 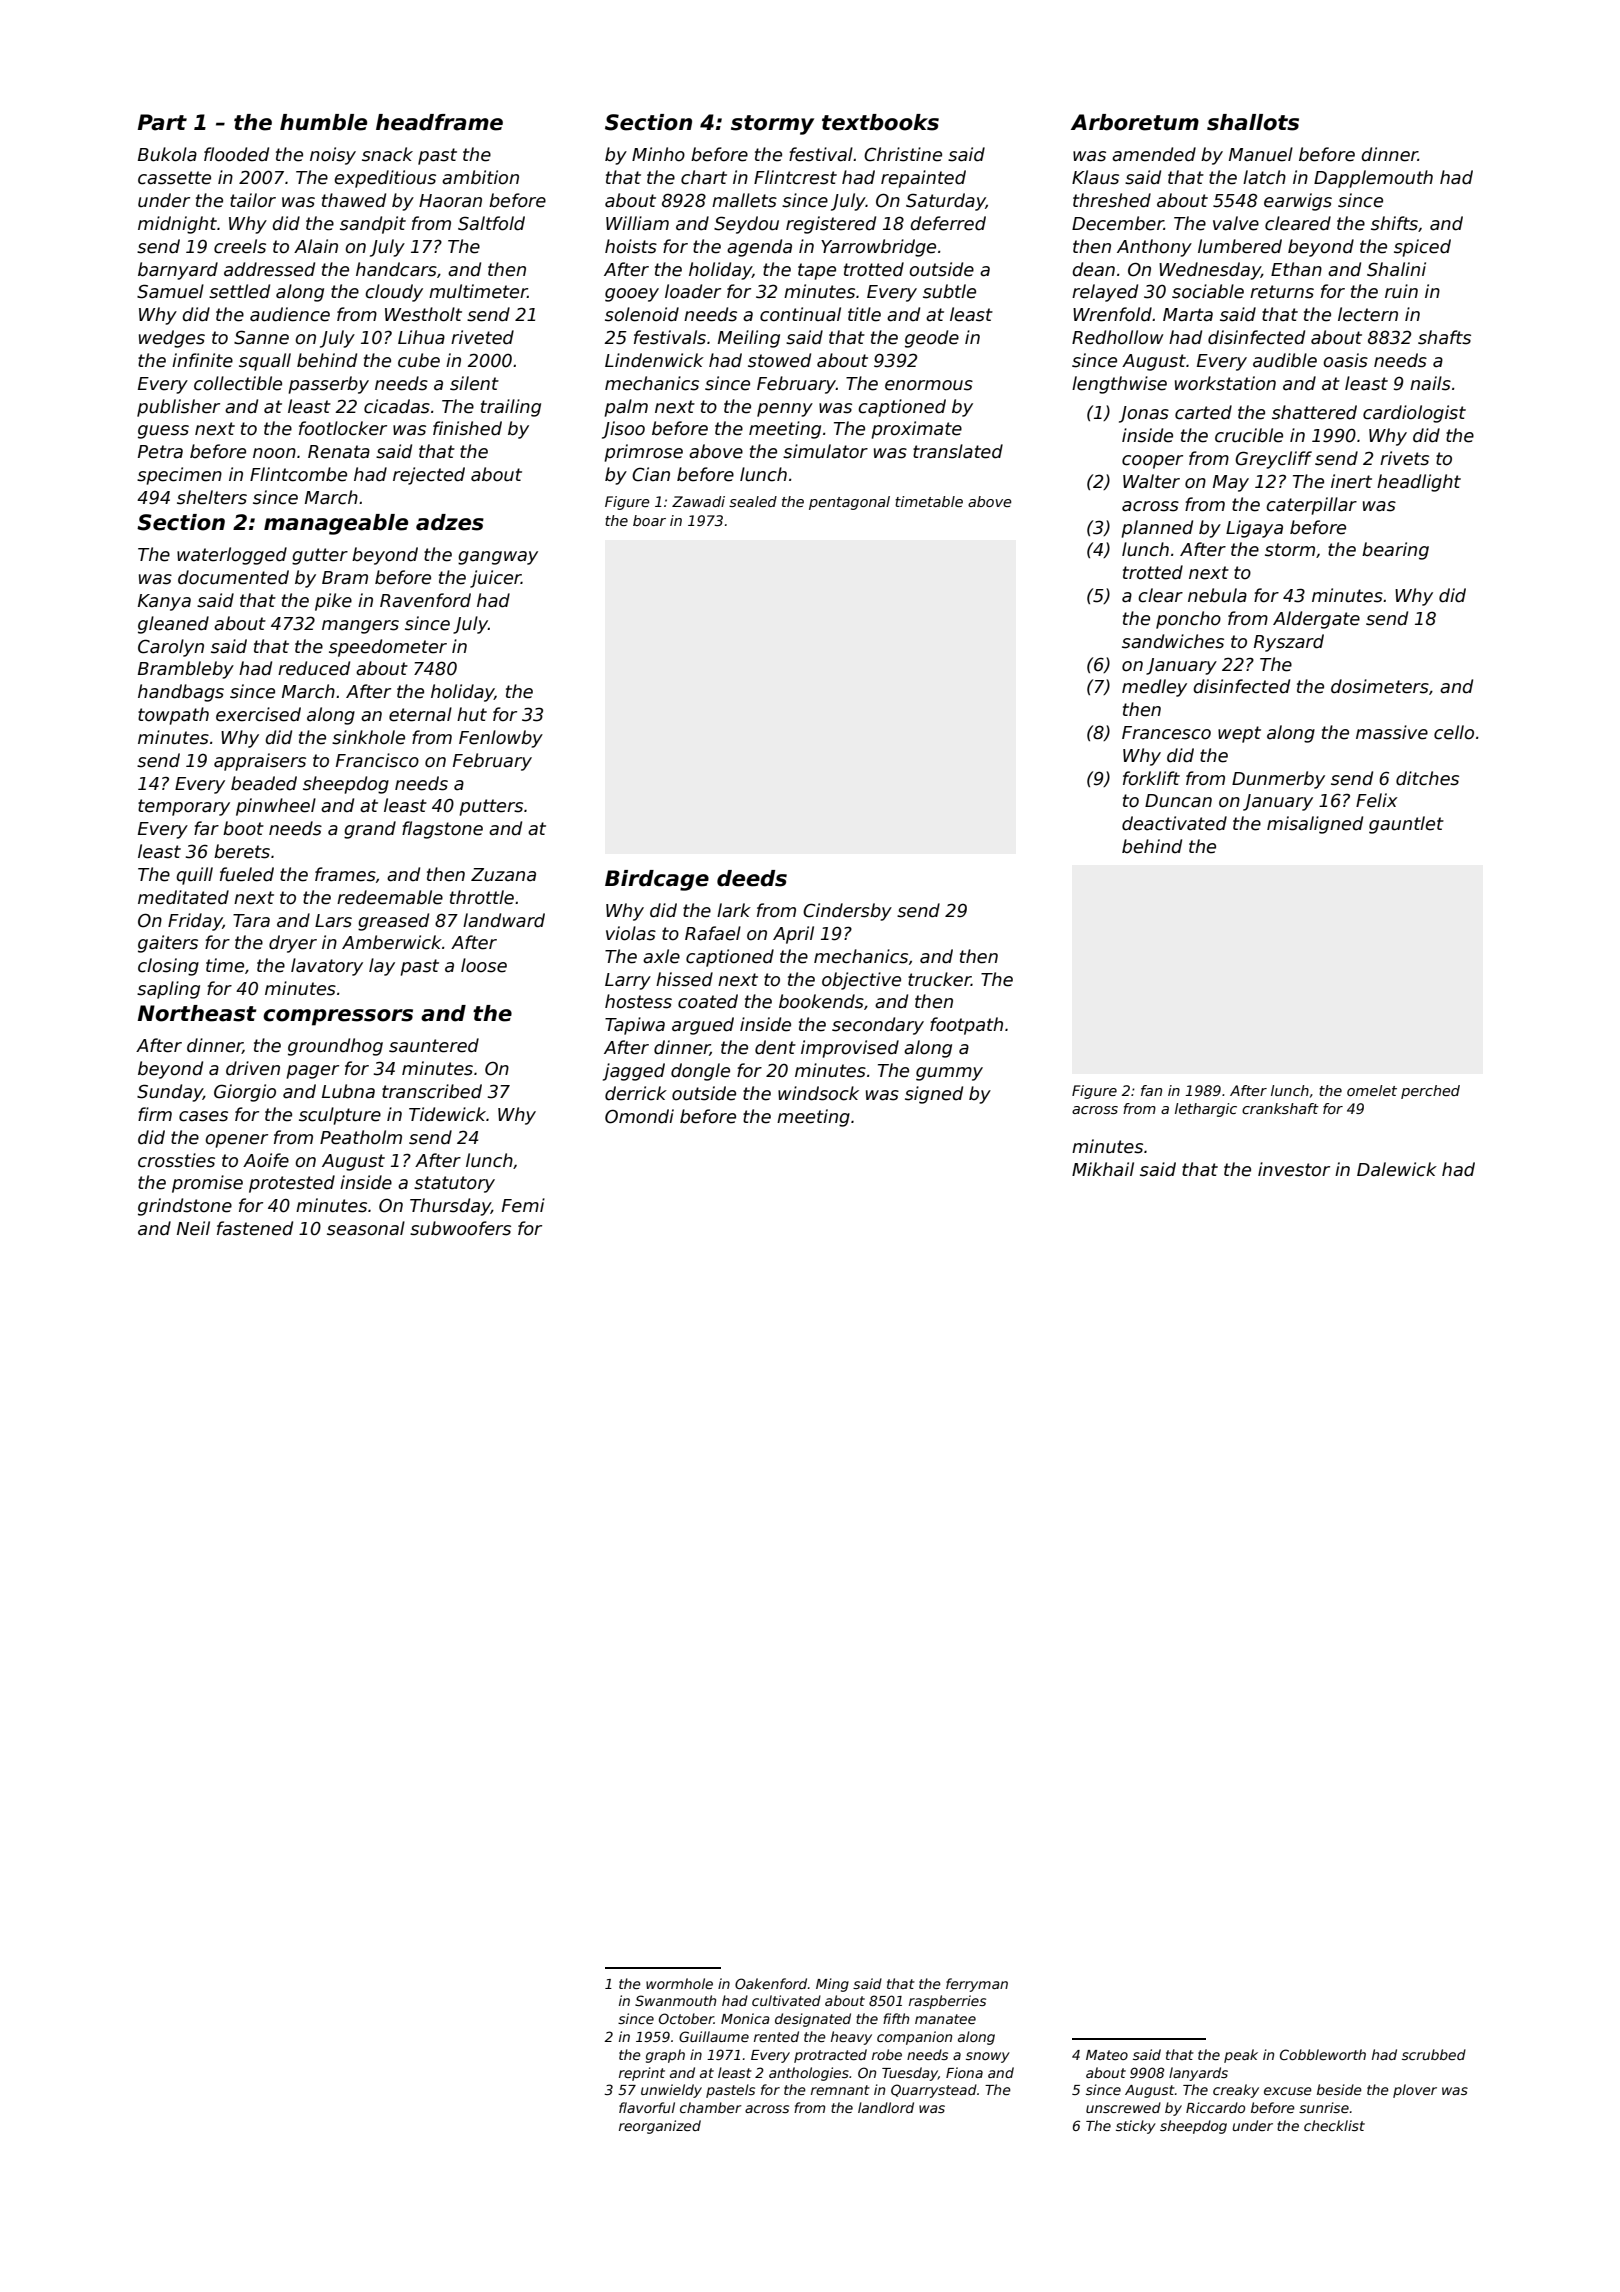 What do you see at coordinates (939, 979) in the screenshot?
I see `trucker` at bounding box center [939, 979].
